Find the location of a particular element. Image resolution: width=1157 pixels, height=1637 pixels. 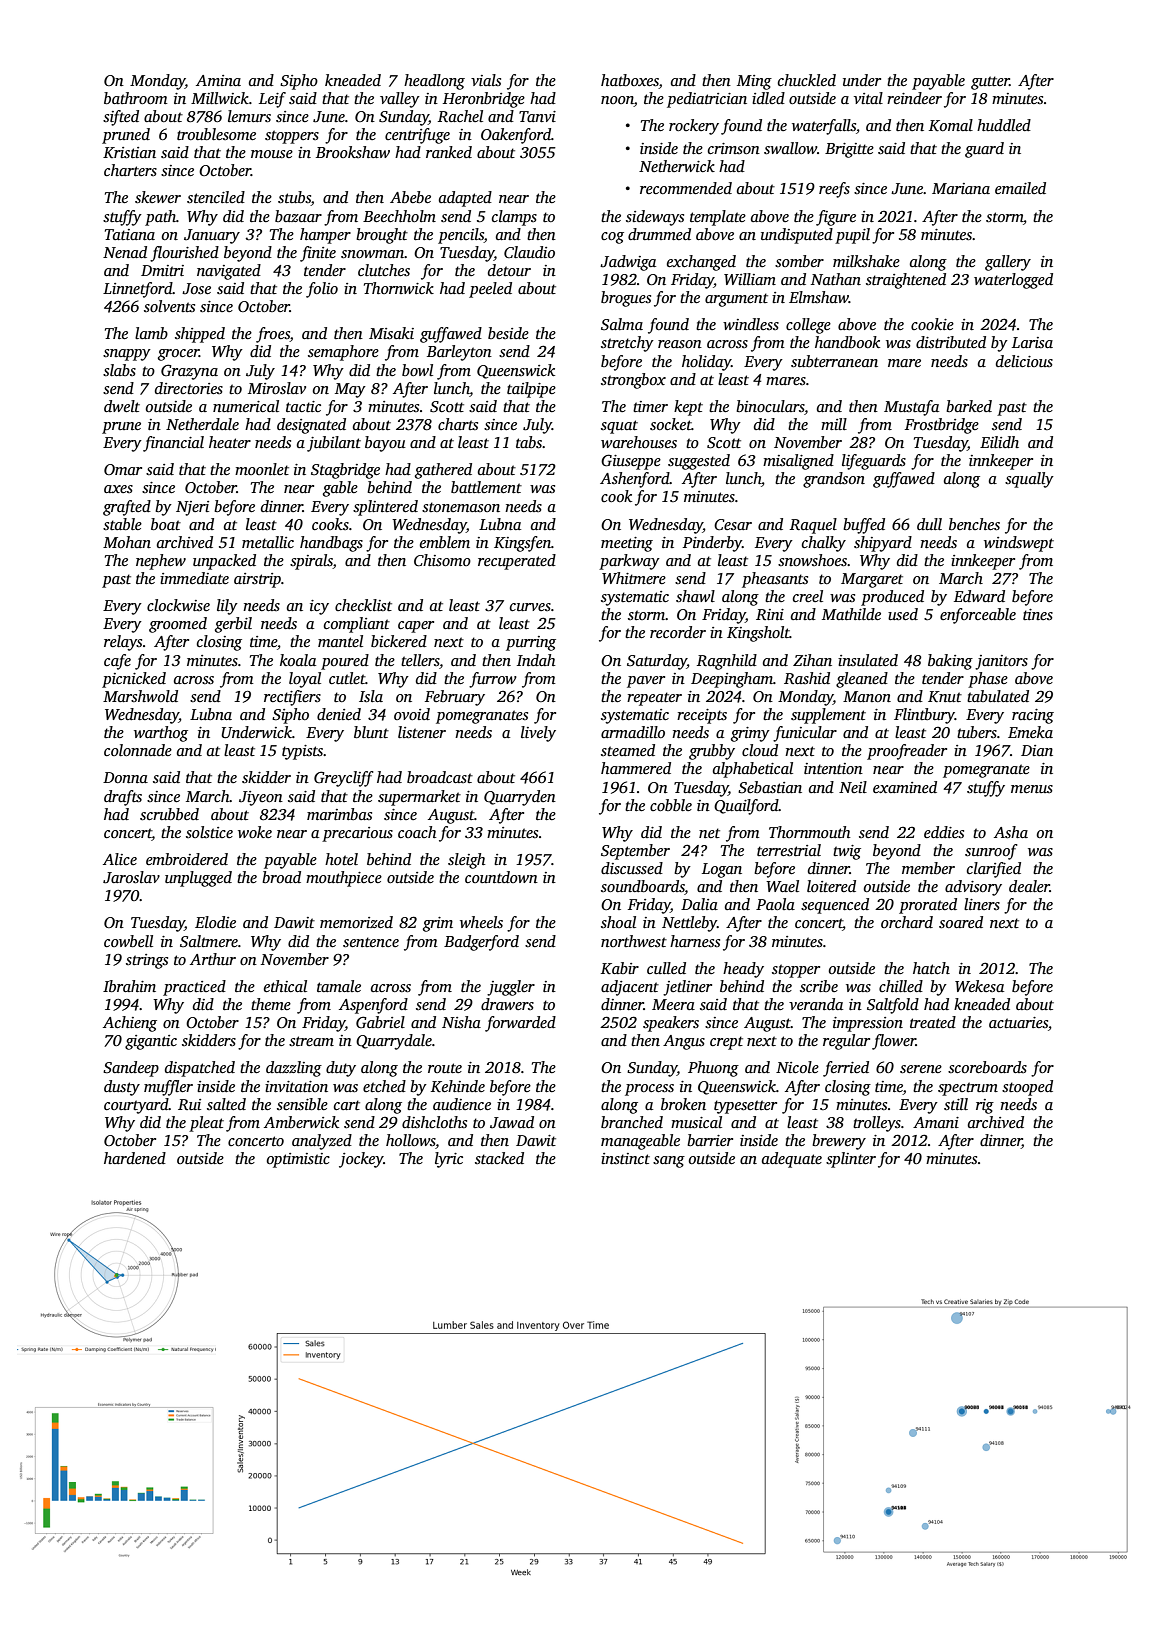

clockwise is located at coordinates (178, 605).
